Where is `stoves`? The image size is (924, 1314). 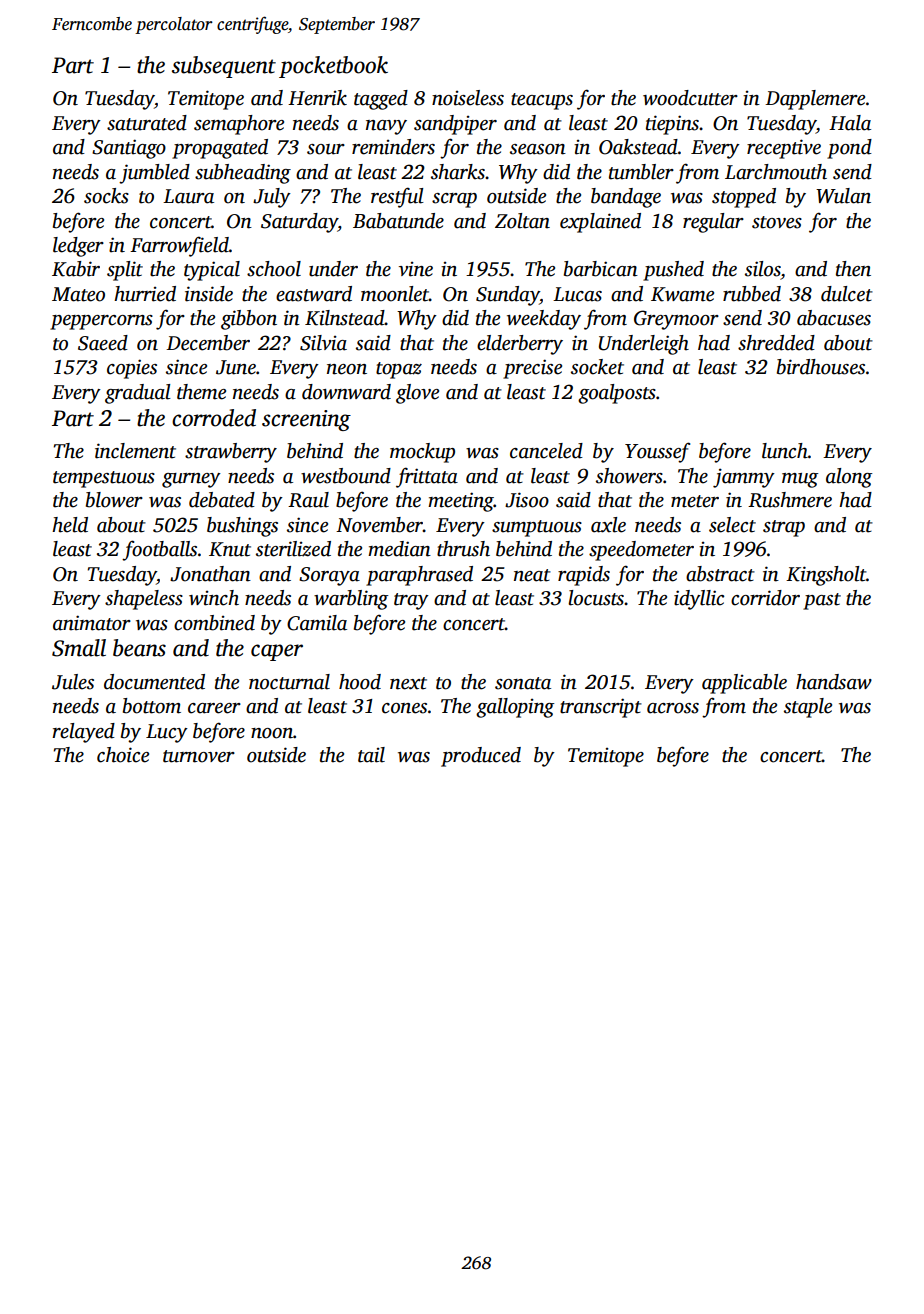
stoves is located at coordinates (777, 222).
